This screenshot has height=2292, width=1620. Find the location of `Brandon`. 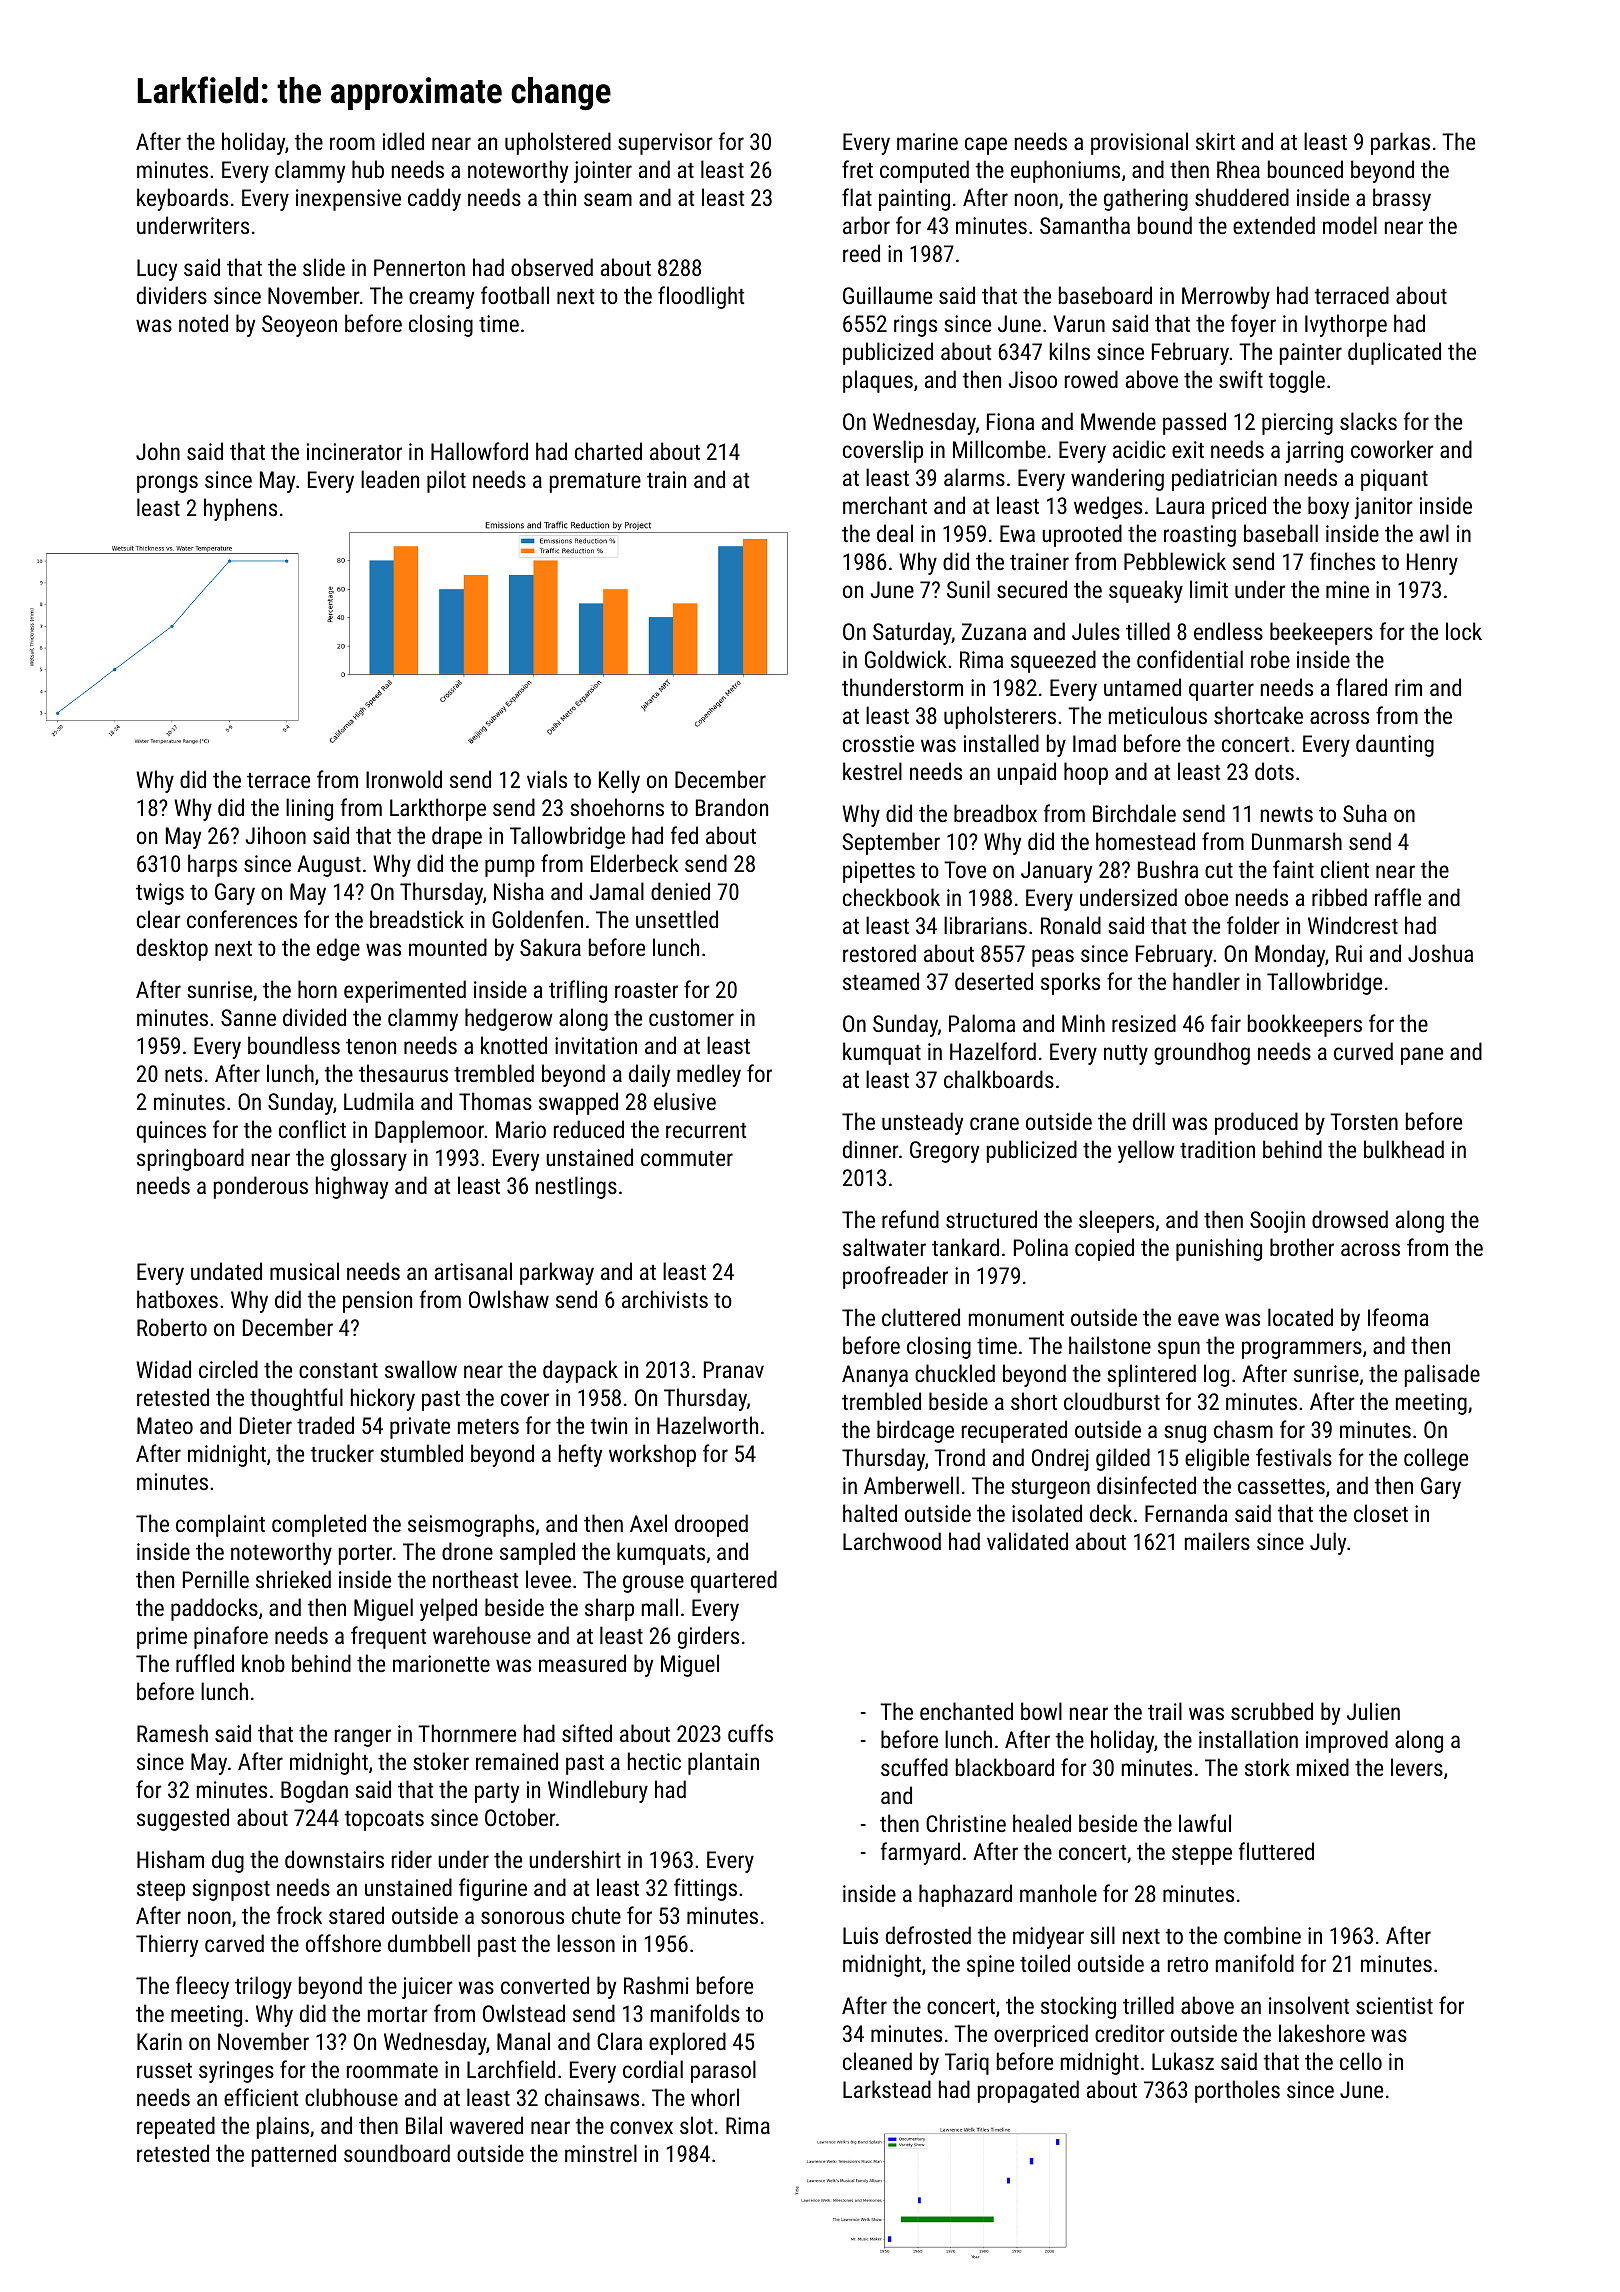

Brandon is located at coordinates (732, 807).
